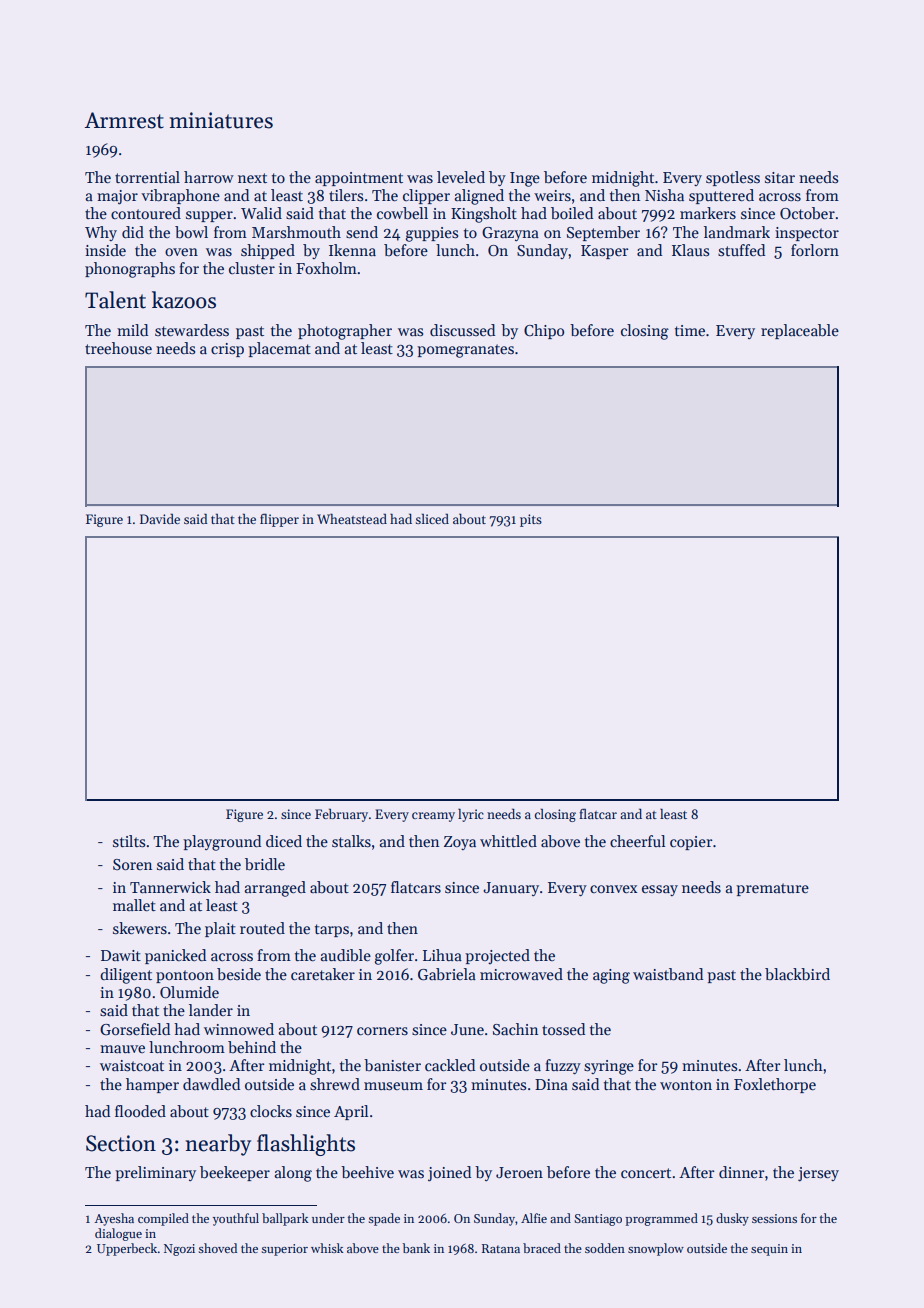  I want to click on flashlights, so click(306, 1145).
